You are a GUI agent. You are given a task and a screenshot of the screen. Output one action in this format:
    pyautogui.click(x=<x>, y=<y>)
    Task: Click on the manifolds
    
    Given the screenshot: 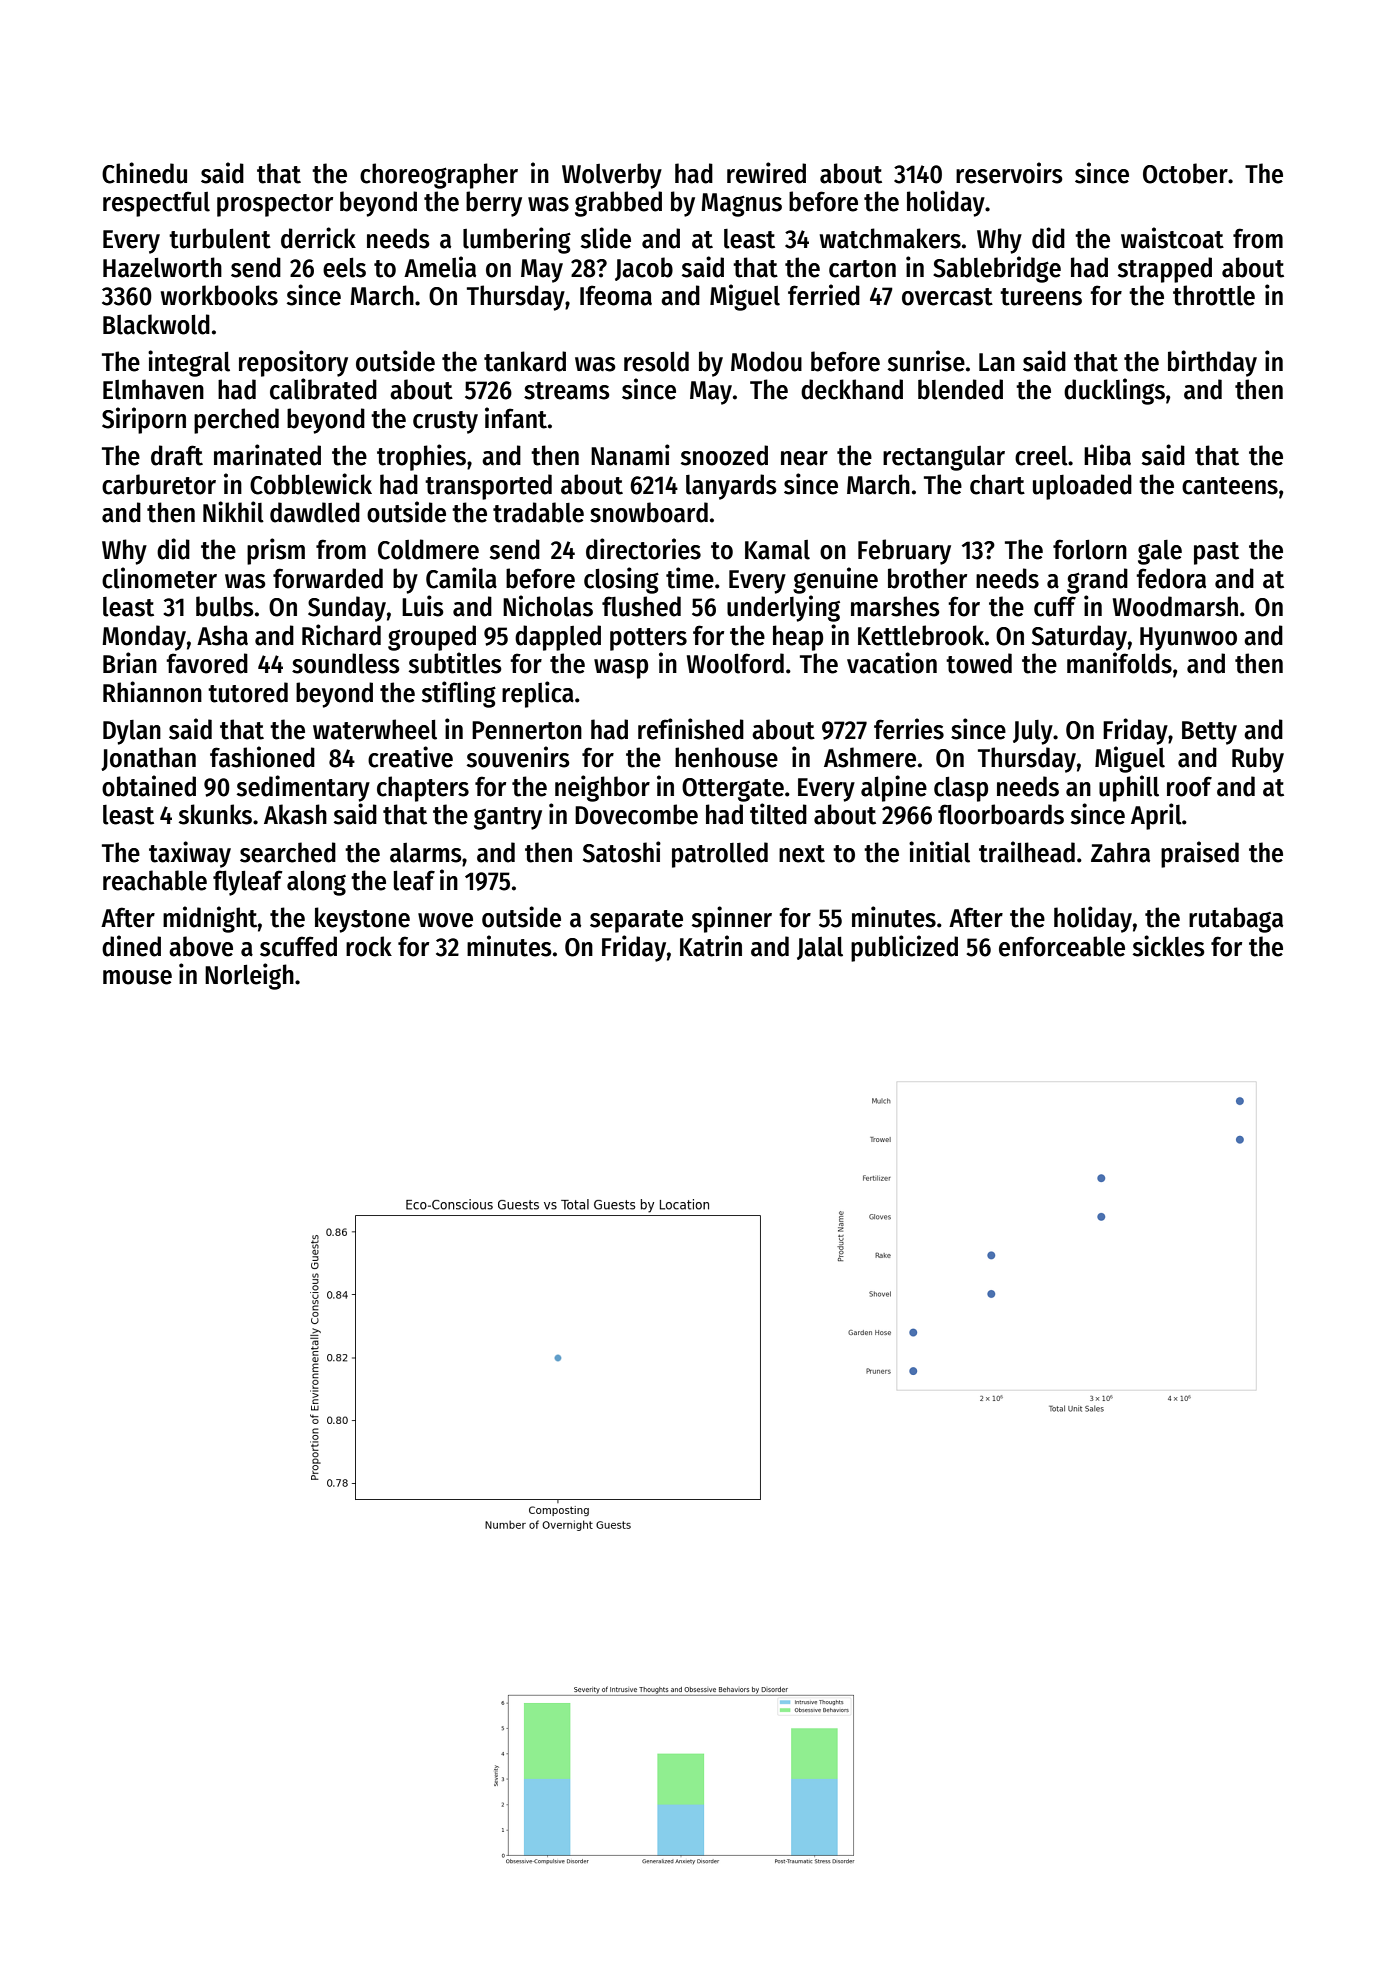 What is the action you would take?
    pyautogui.click(x=1119, y=663)
